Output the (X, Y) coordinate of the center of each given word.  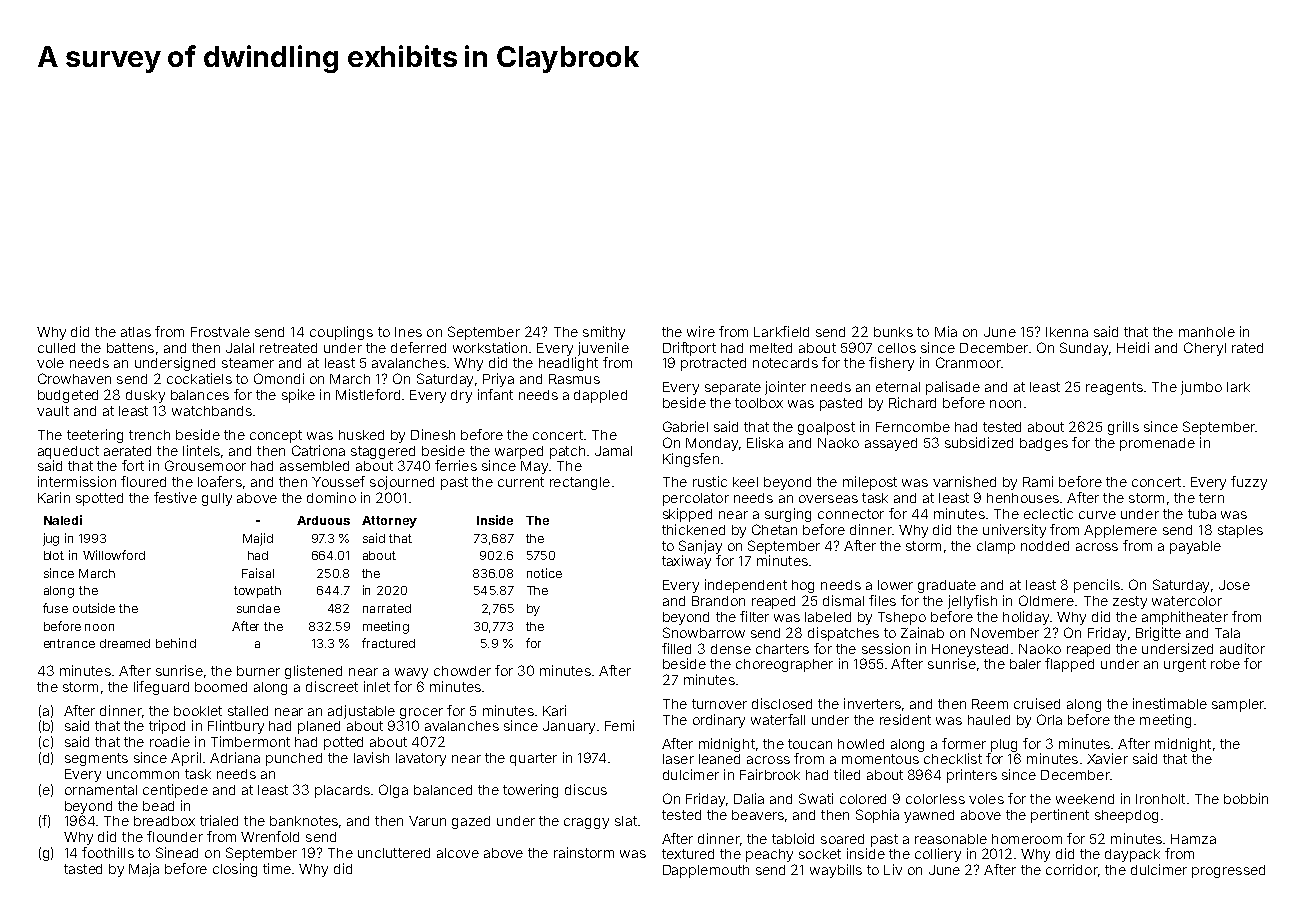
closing (235, 870)
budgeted (68, 396)
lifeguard (161, 688)
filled (676, 648)
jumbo (1201, 388)
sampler (1238, 705)
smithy (604, 333)
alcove (458, 853)
